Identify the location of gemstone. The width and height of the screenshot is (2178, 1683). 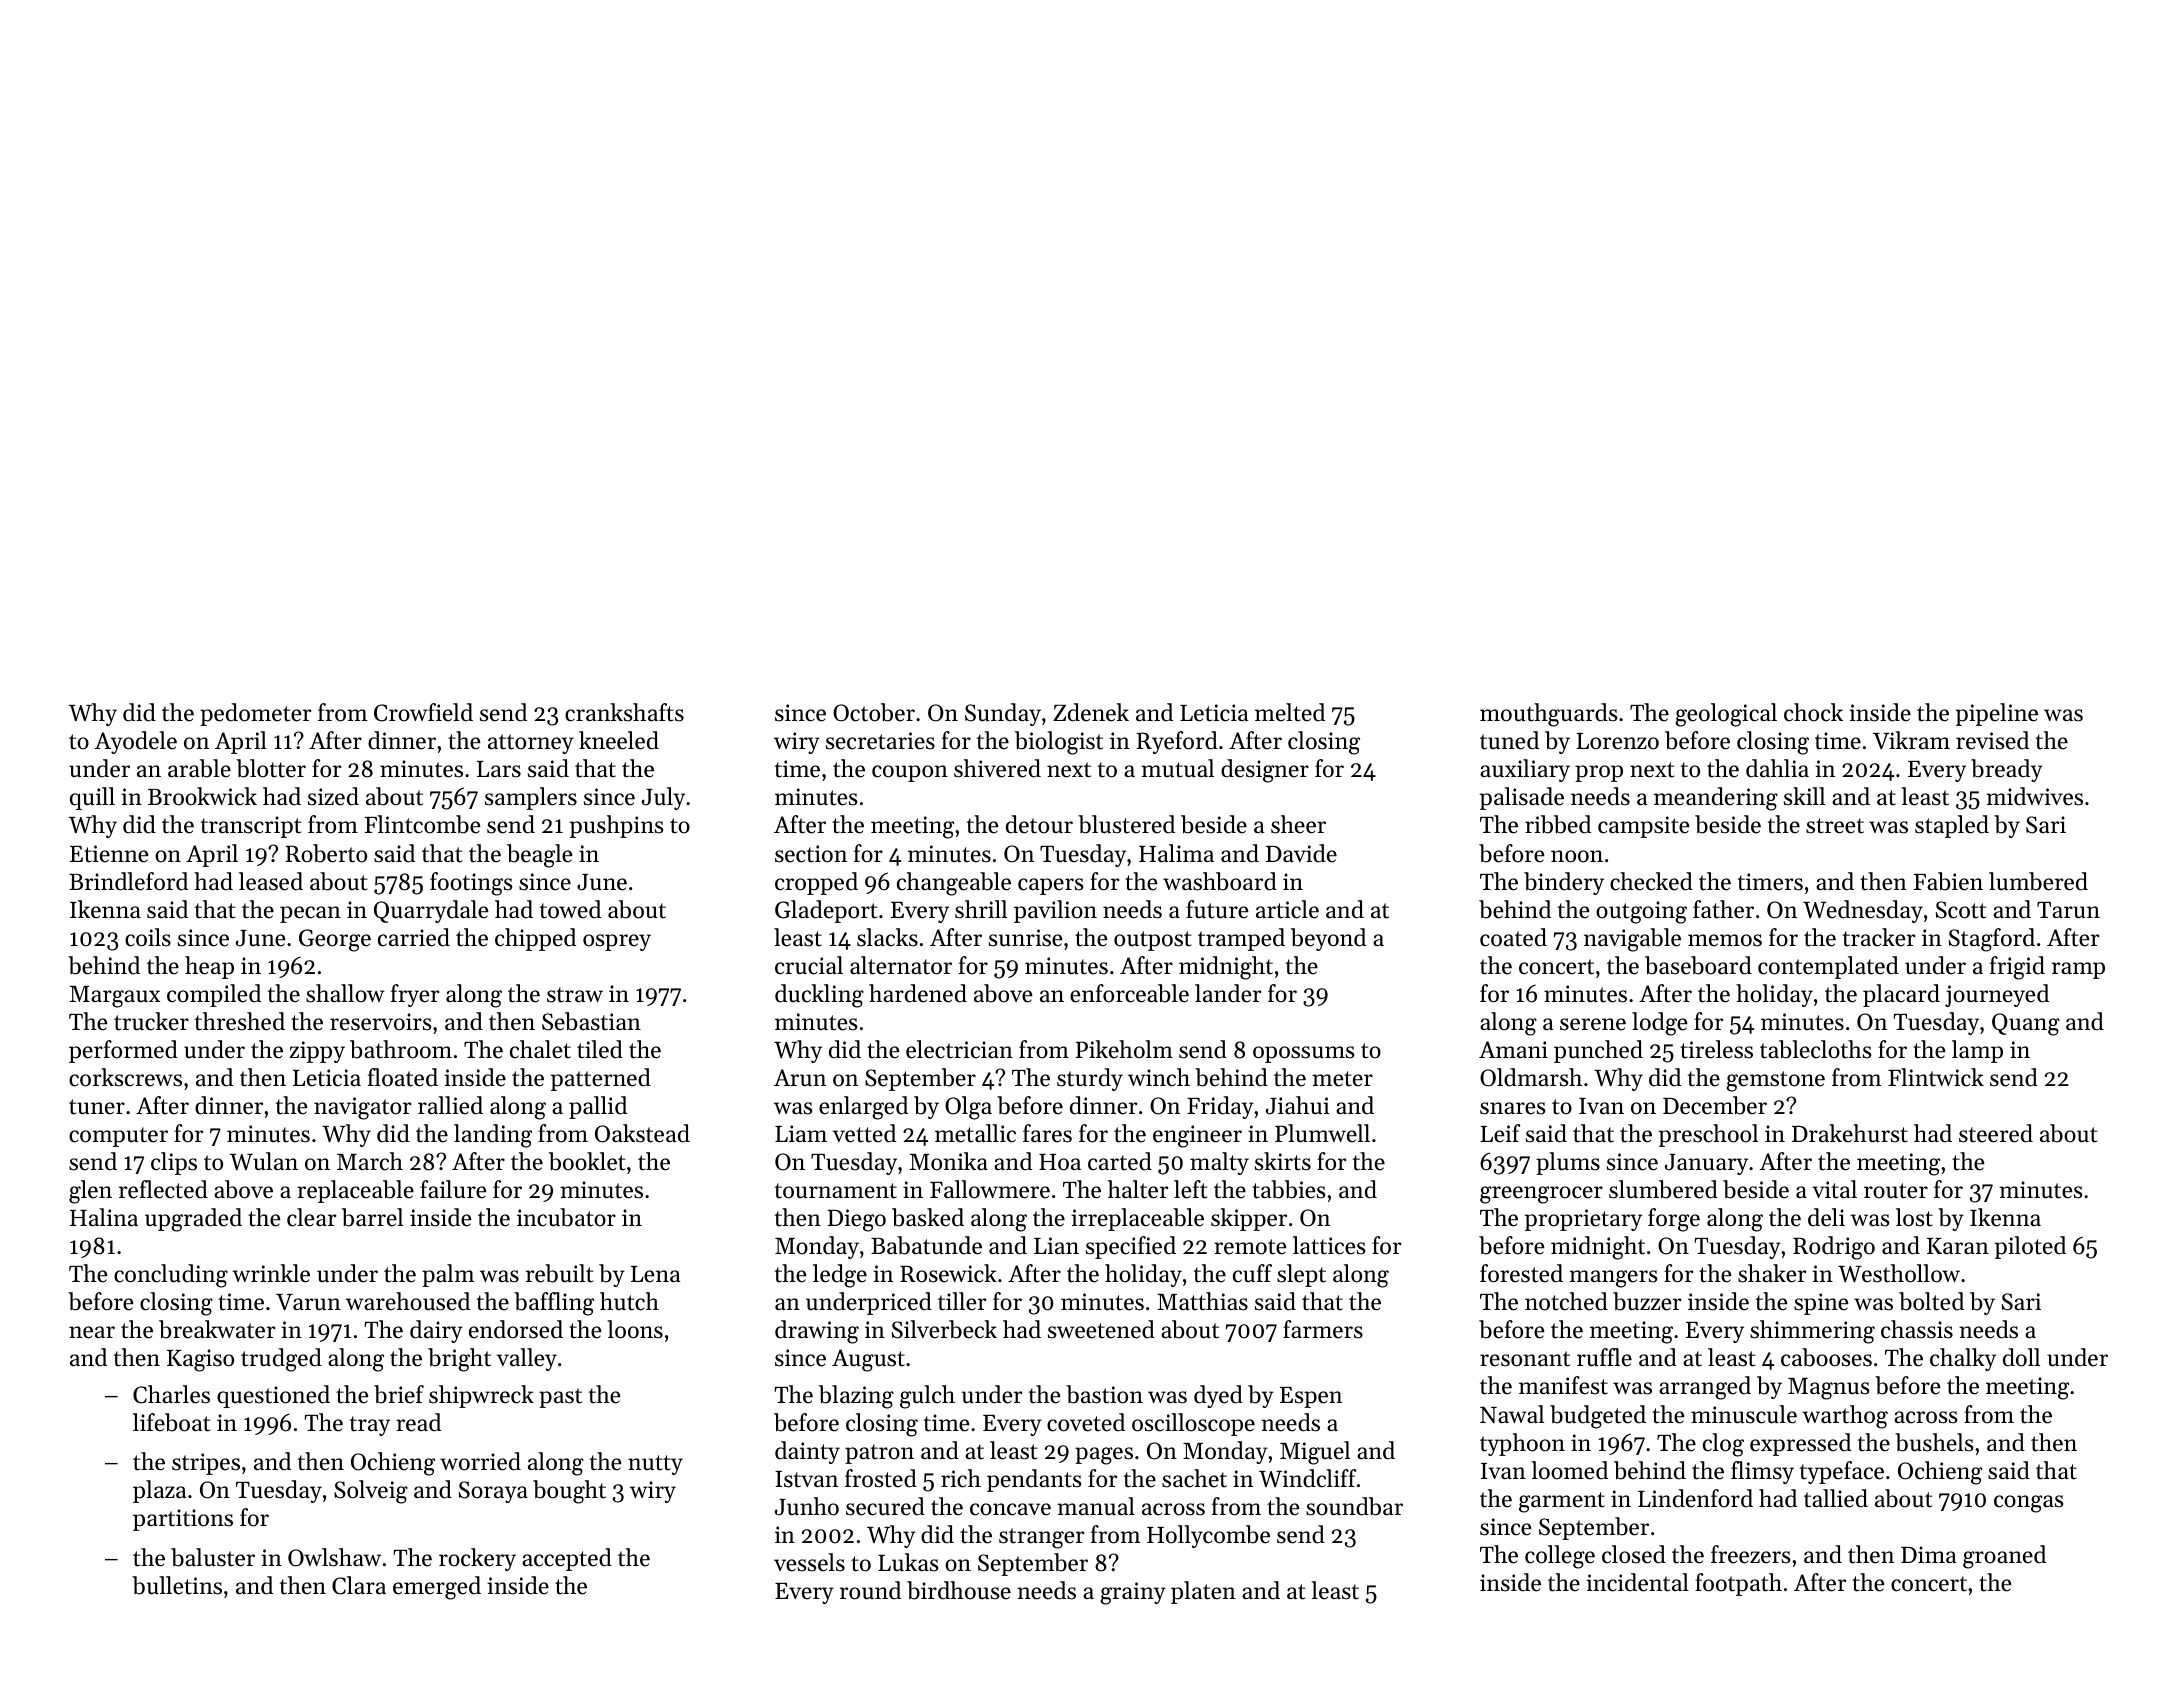
(1775, 1081).
